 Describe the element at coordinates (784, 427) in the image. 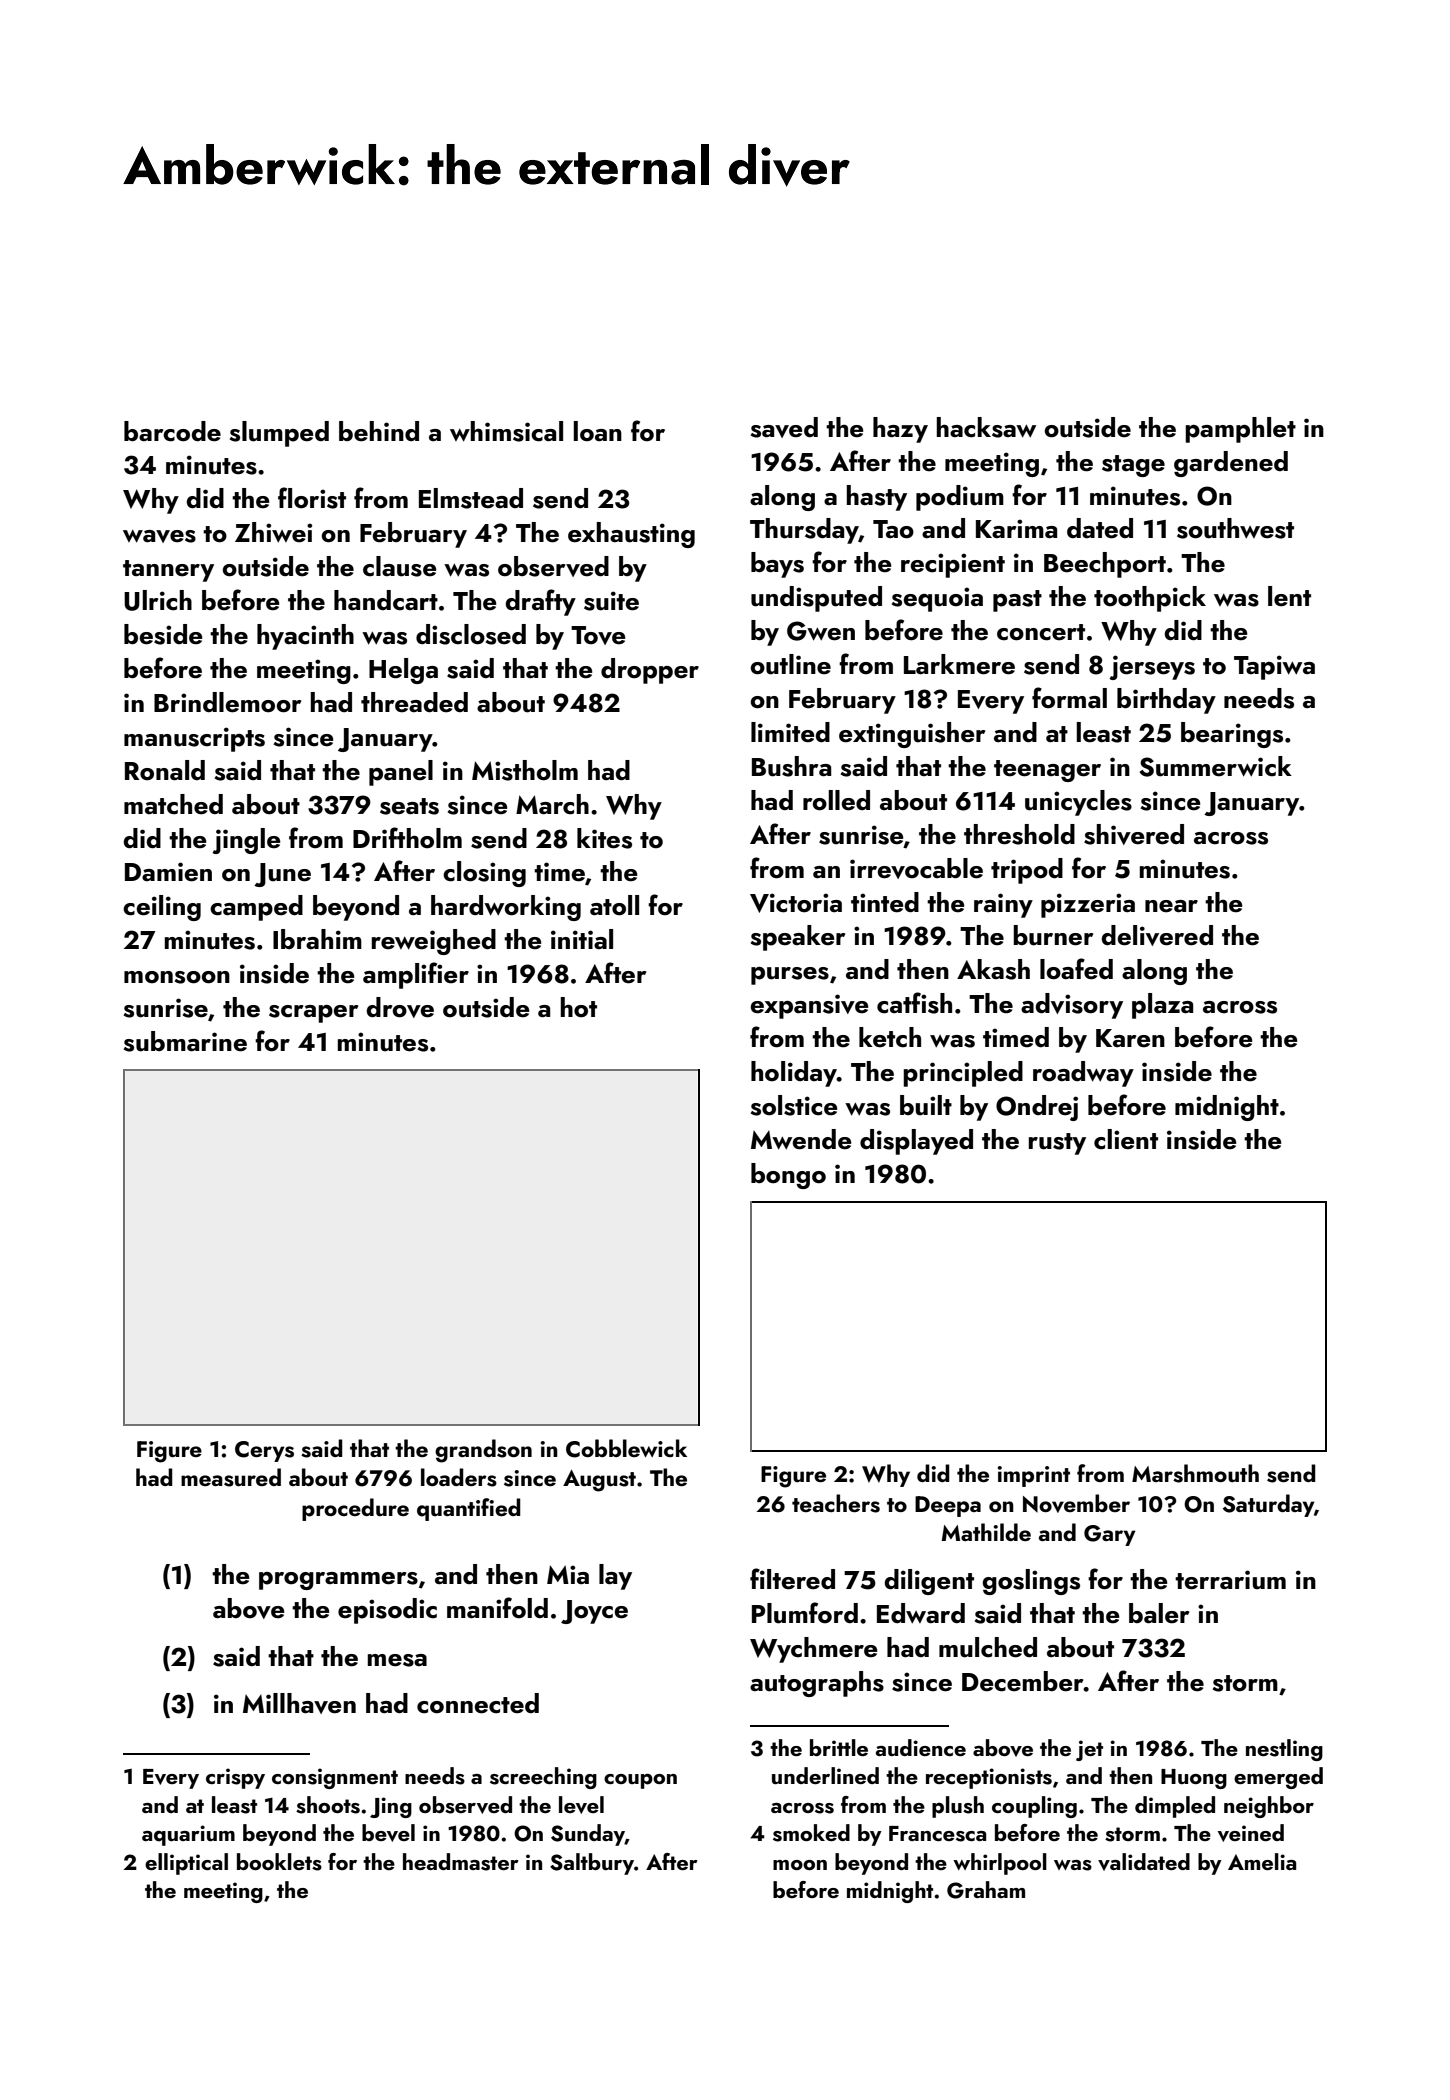

I see `saved` at that location.
